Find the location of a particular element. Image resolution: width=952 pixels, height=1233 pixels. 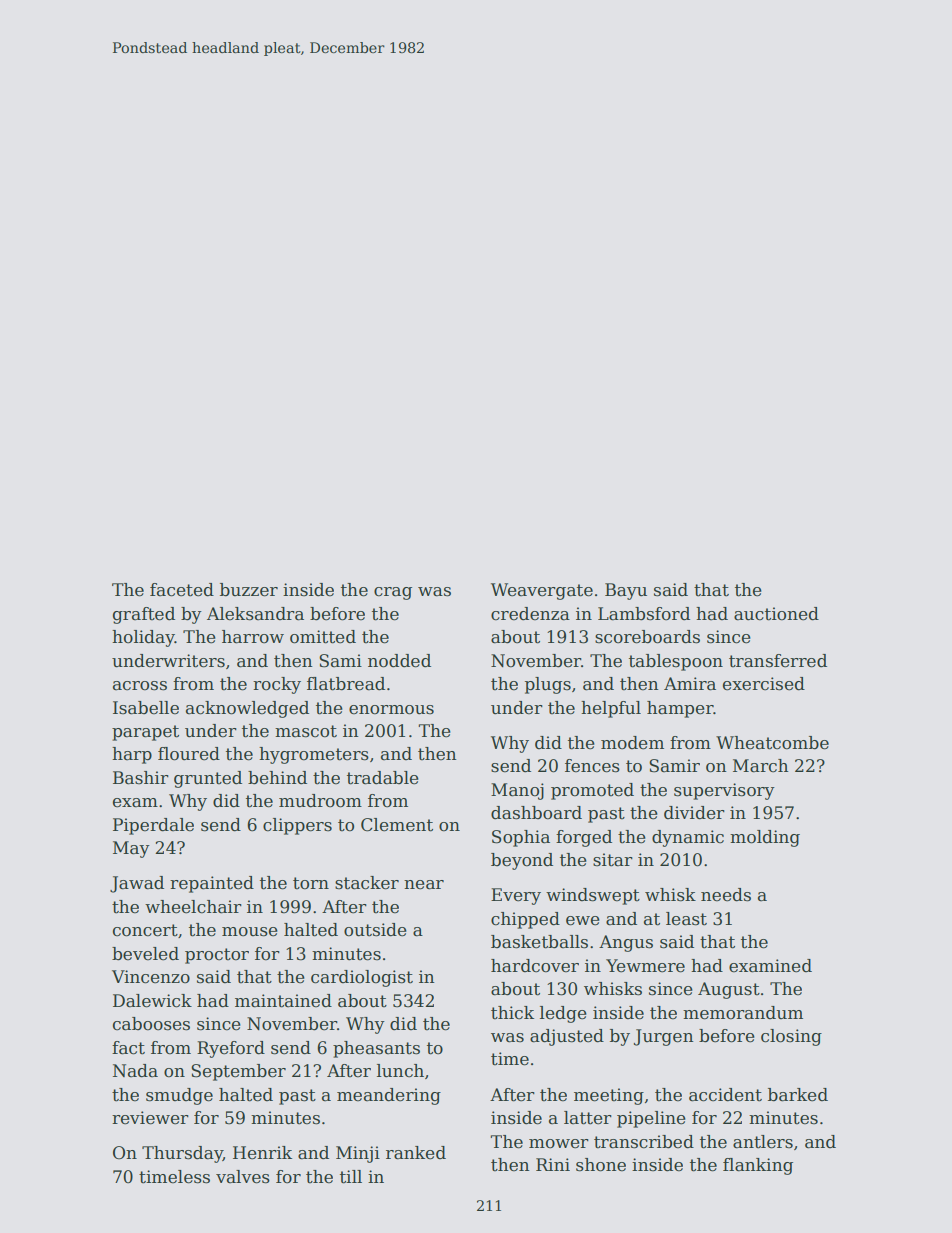

across is located at coordinates (140, 686).
